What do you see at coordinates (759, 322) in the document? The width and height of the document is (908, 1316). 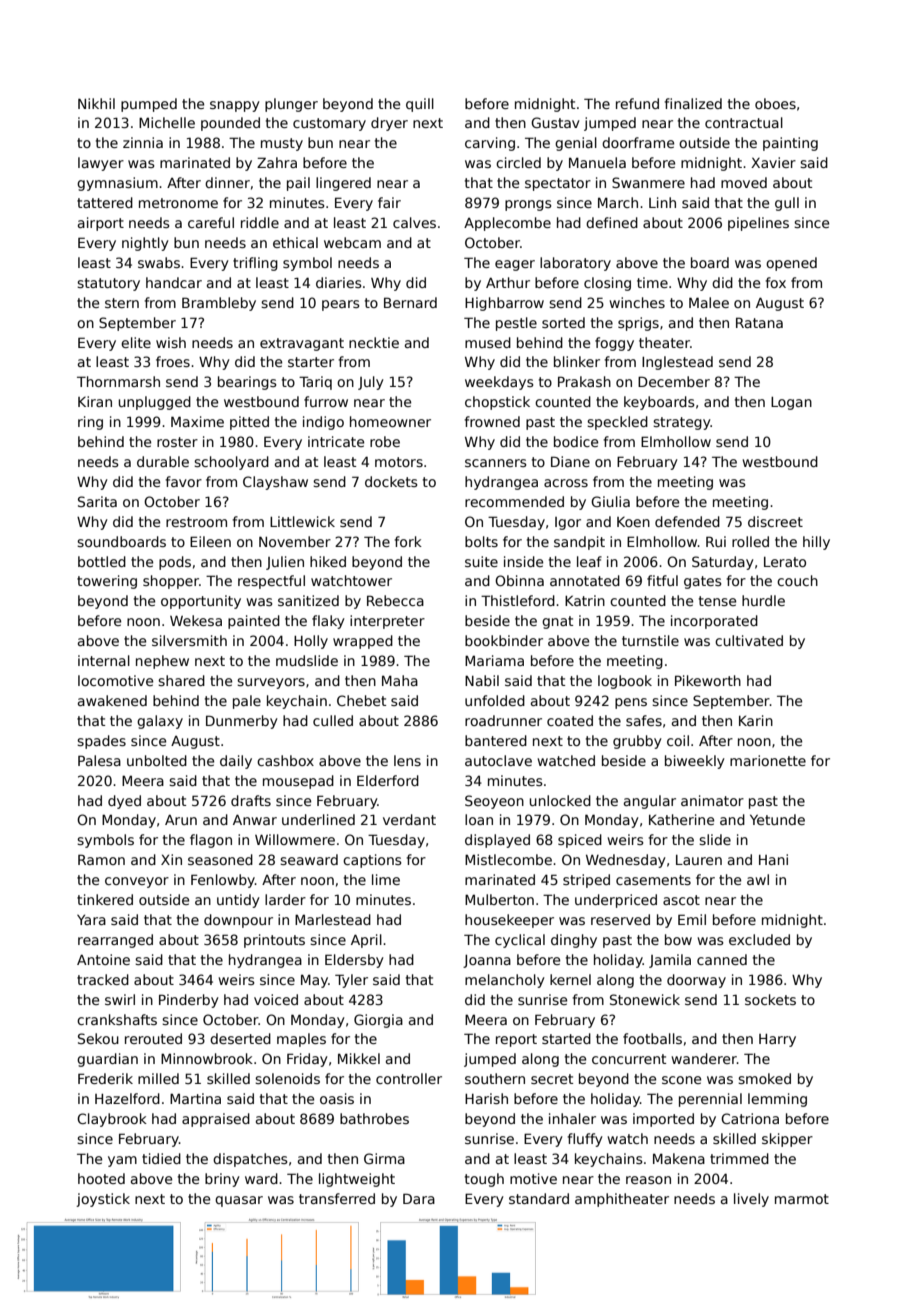 I see `Ratana` at bounding box center [759, 322].
